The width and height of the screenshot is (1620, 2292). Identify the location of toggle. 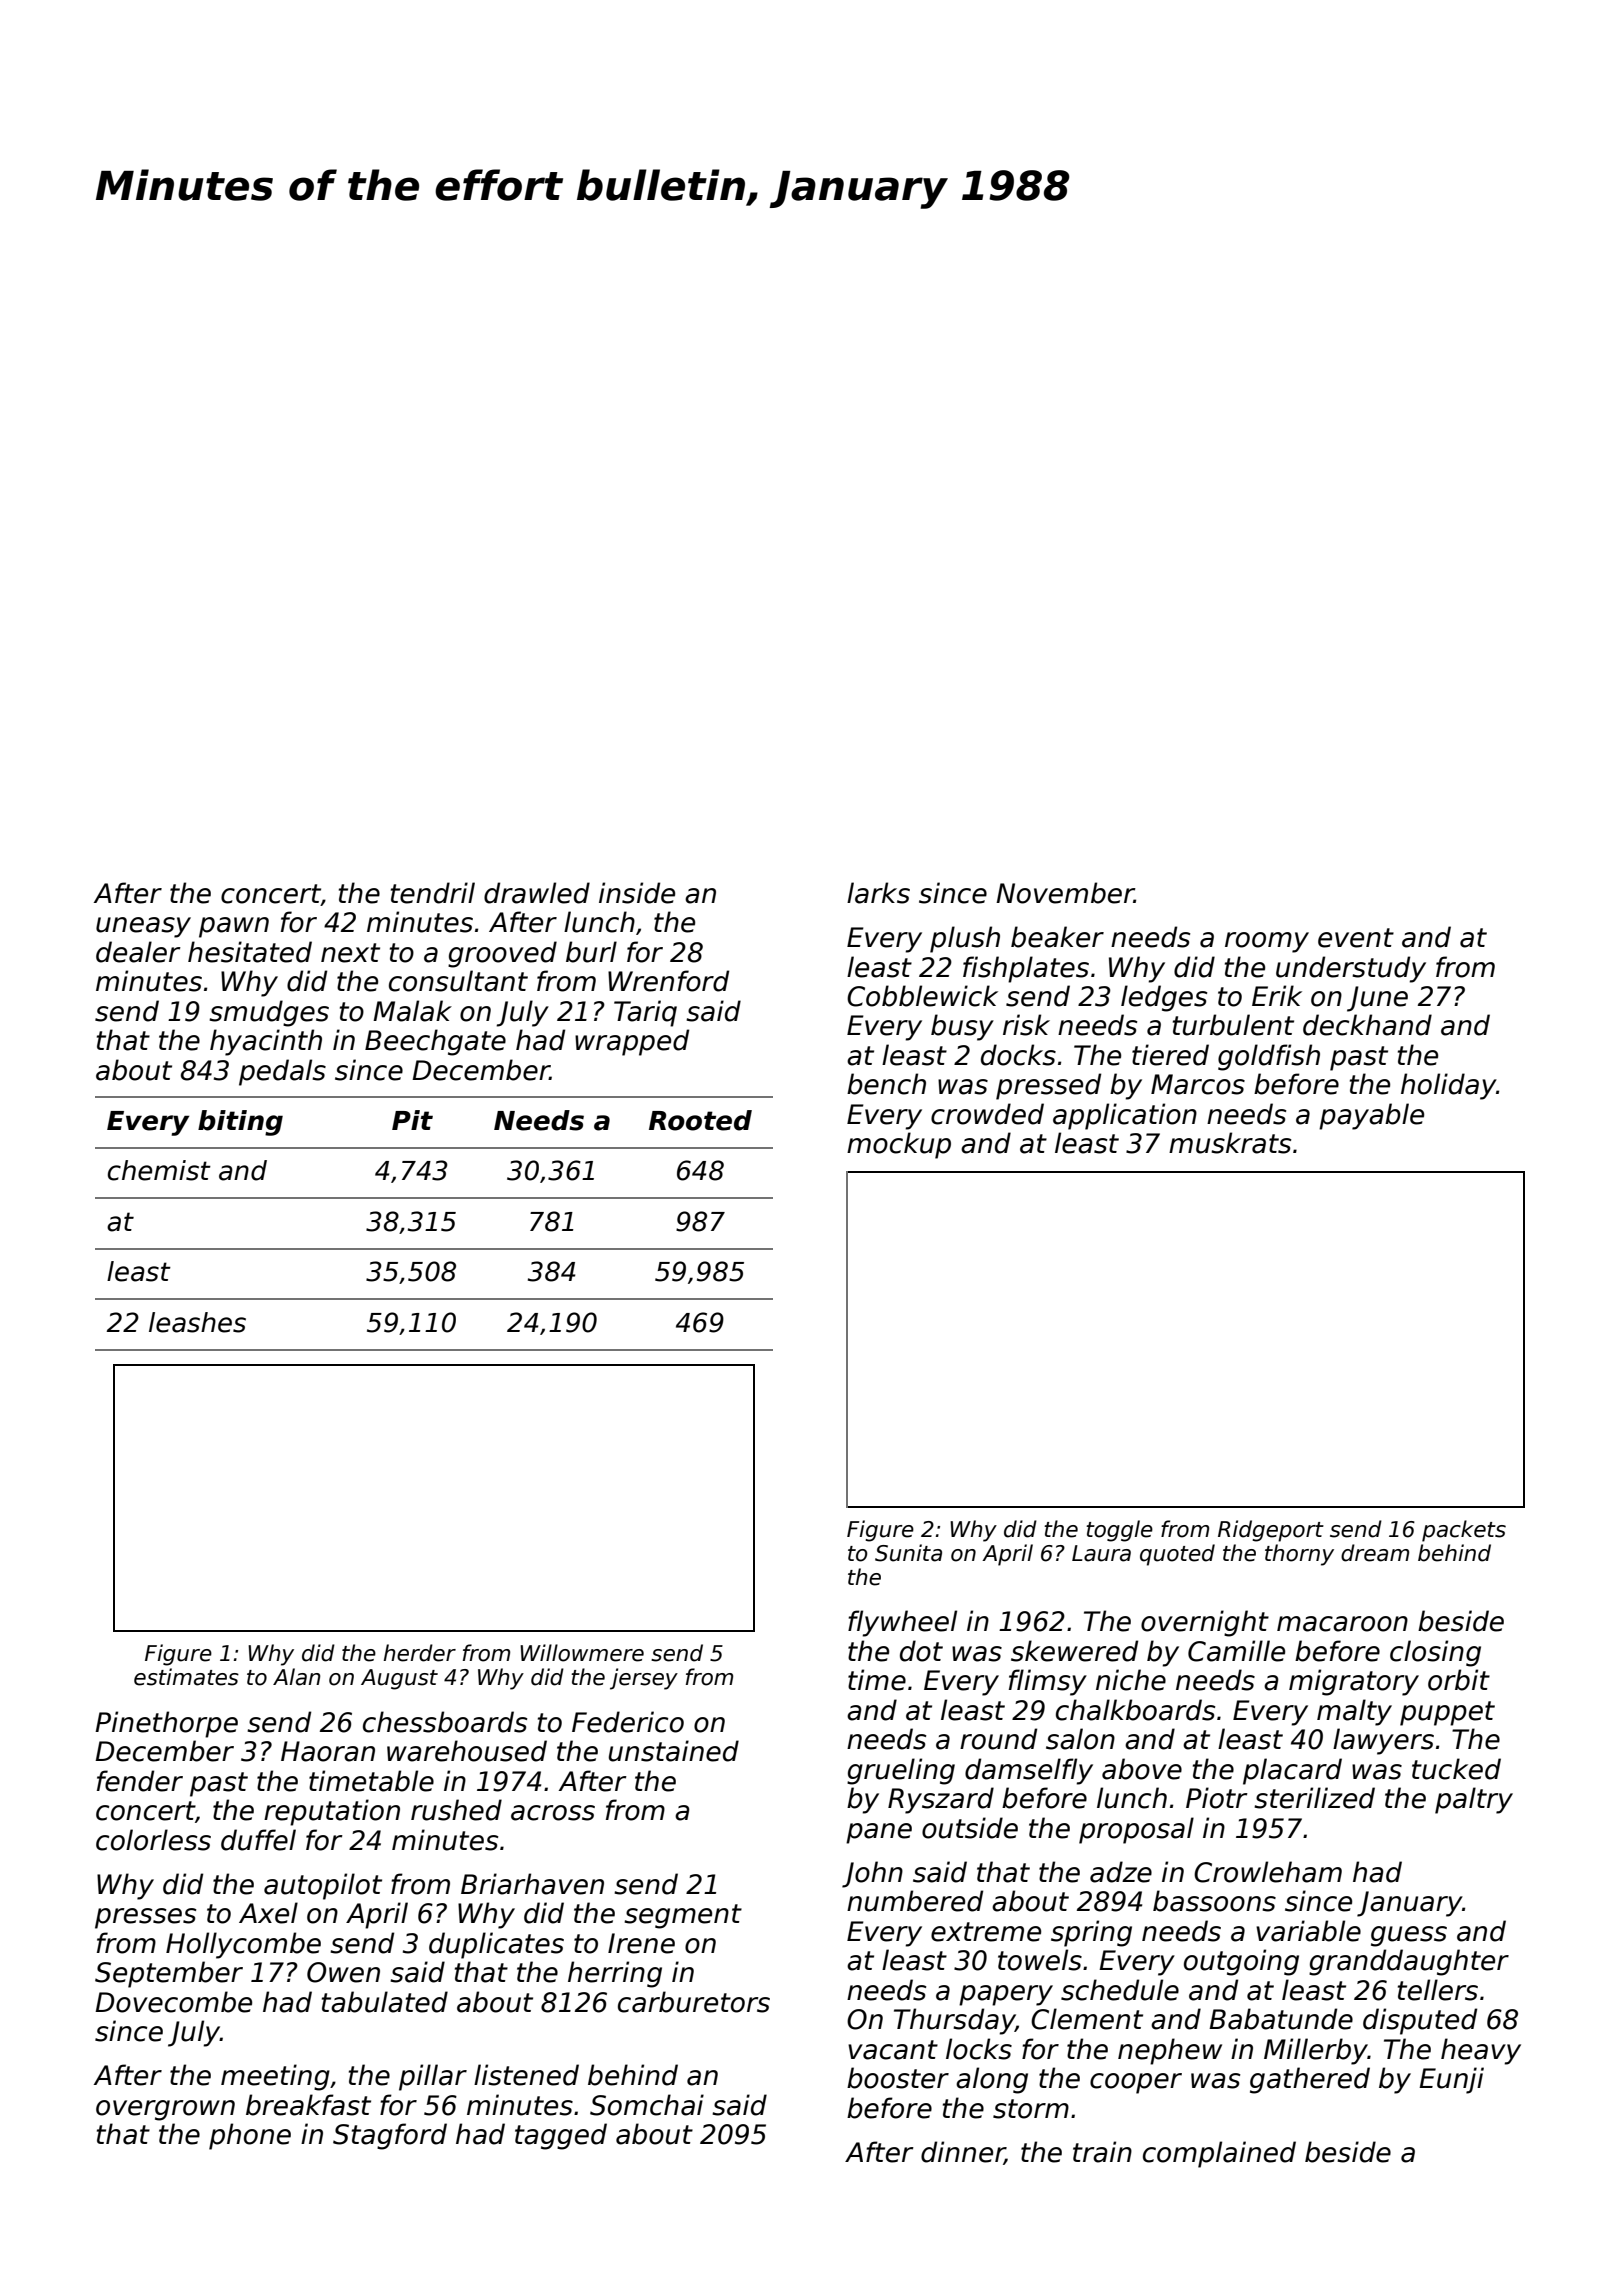
(1119, 1531).
